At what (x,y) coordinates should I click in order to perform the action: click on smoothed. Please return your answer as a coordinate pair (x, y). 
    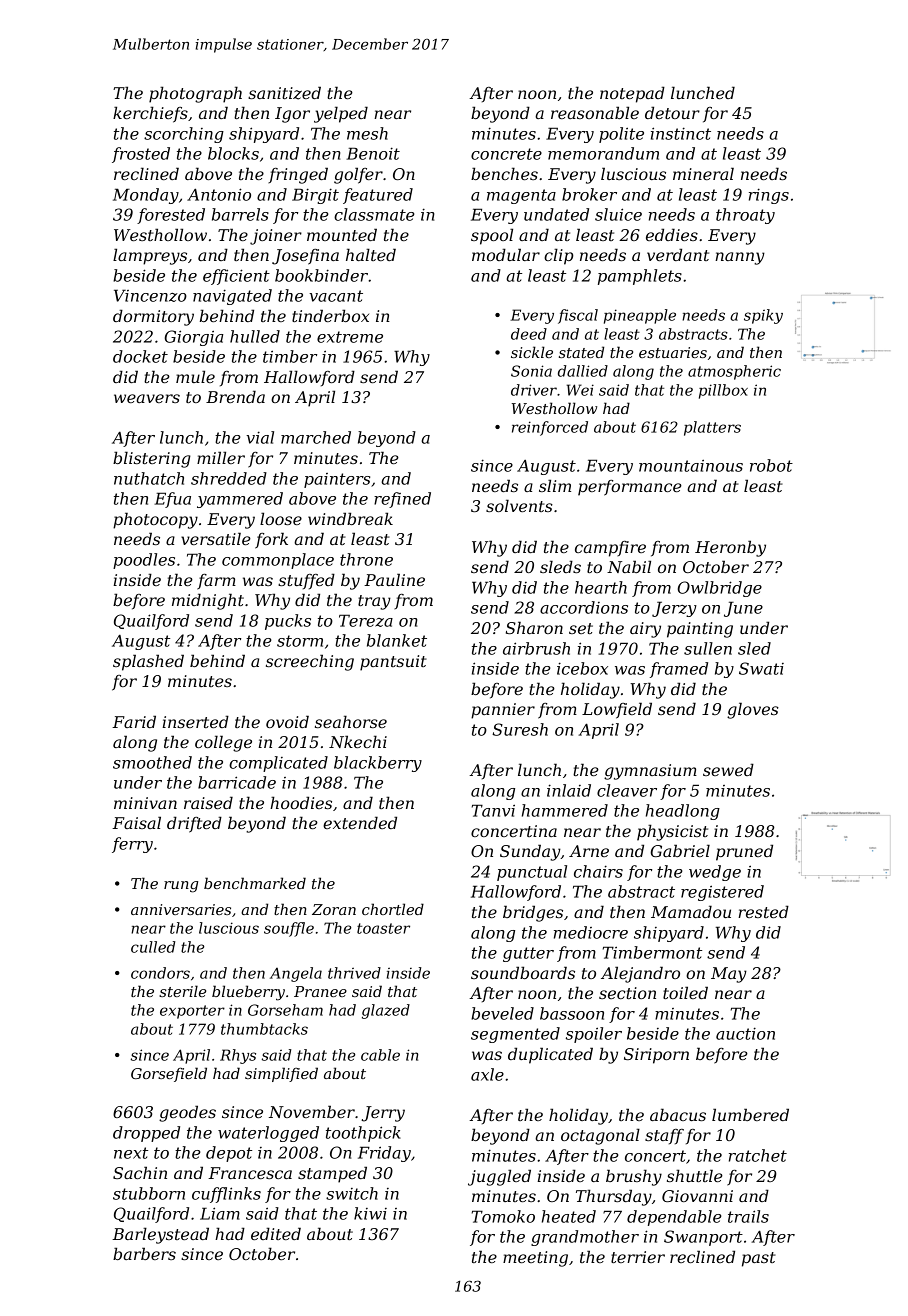
    Looking at the image, I should click on (152, 762).
